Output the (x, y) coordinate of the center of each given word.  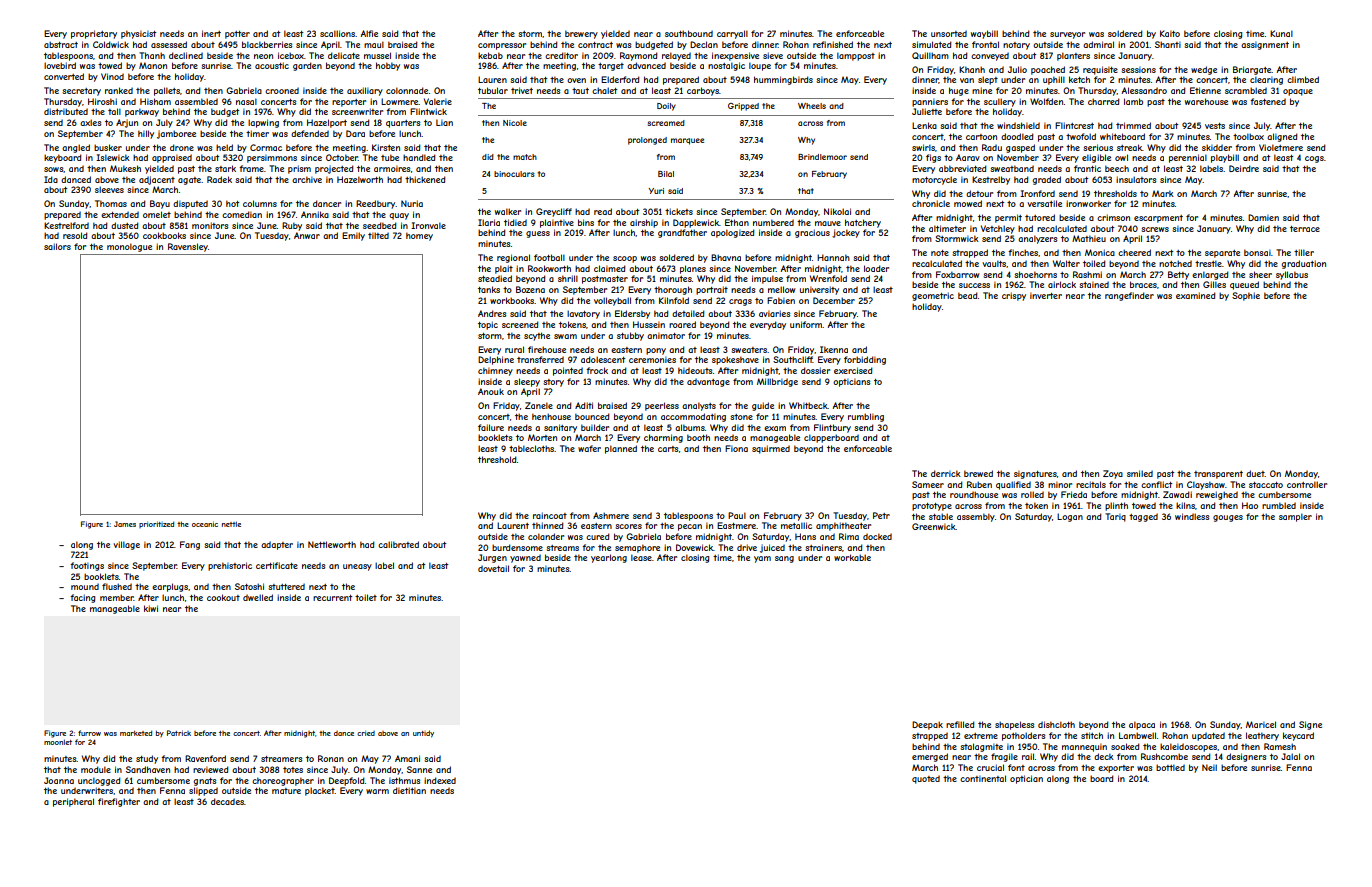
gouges (1228, 518)
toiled (1094, 263)
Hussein (649, 324)
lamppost (856, 56)
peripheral (73, 802)
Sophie (1246, 296)
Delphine (496, 360)
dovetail (493, 568)
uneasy (357, 567)
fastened (1268, 101)
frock (597, 370)
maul (374, 44)
